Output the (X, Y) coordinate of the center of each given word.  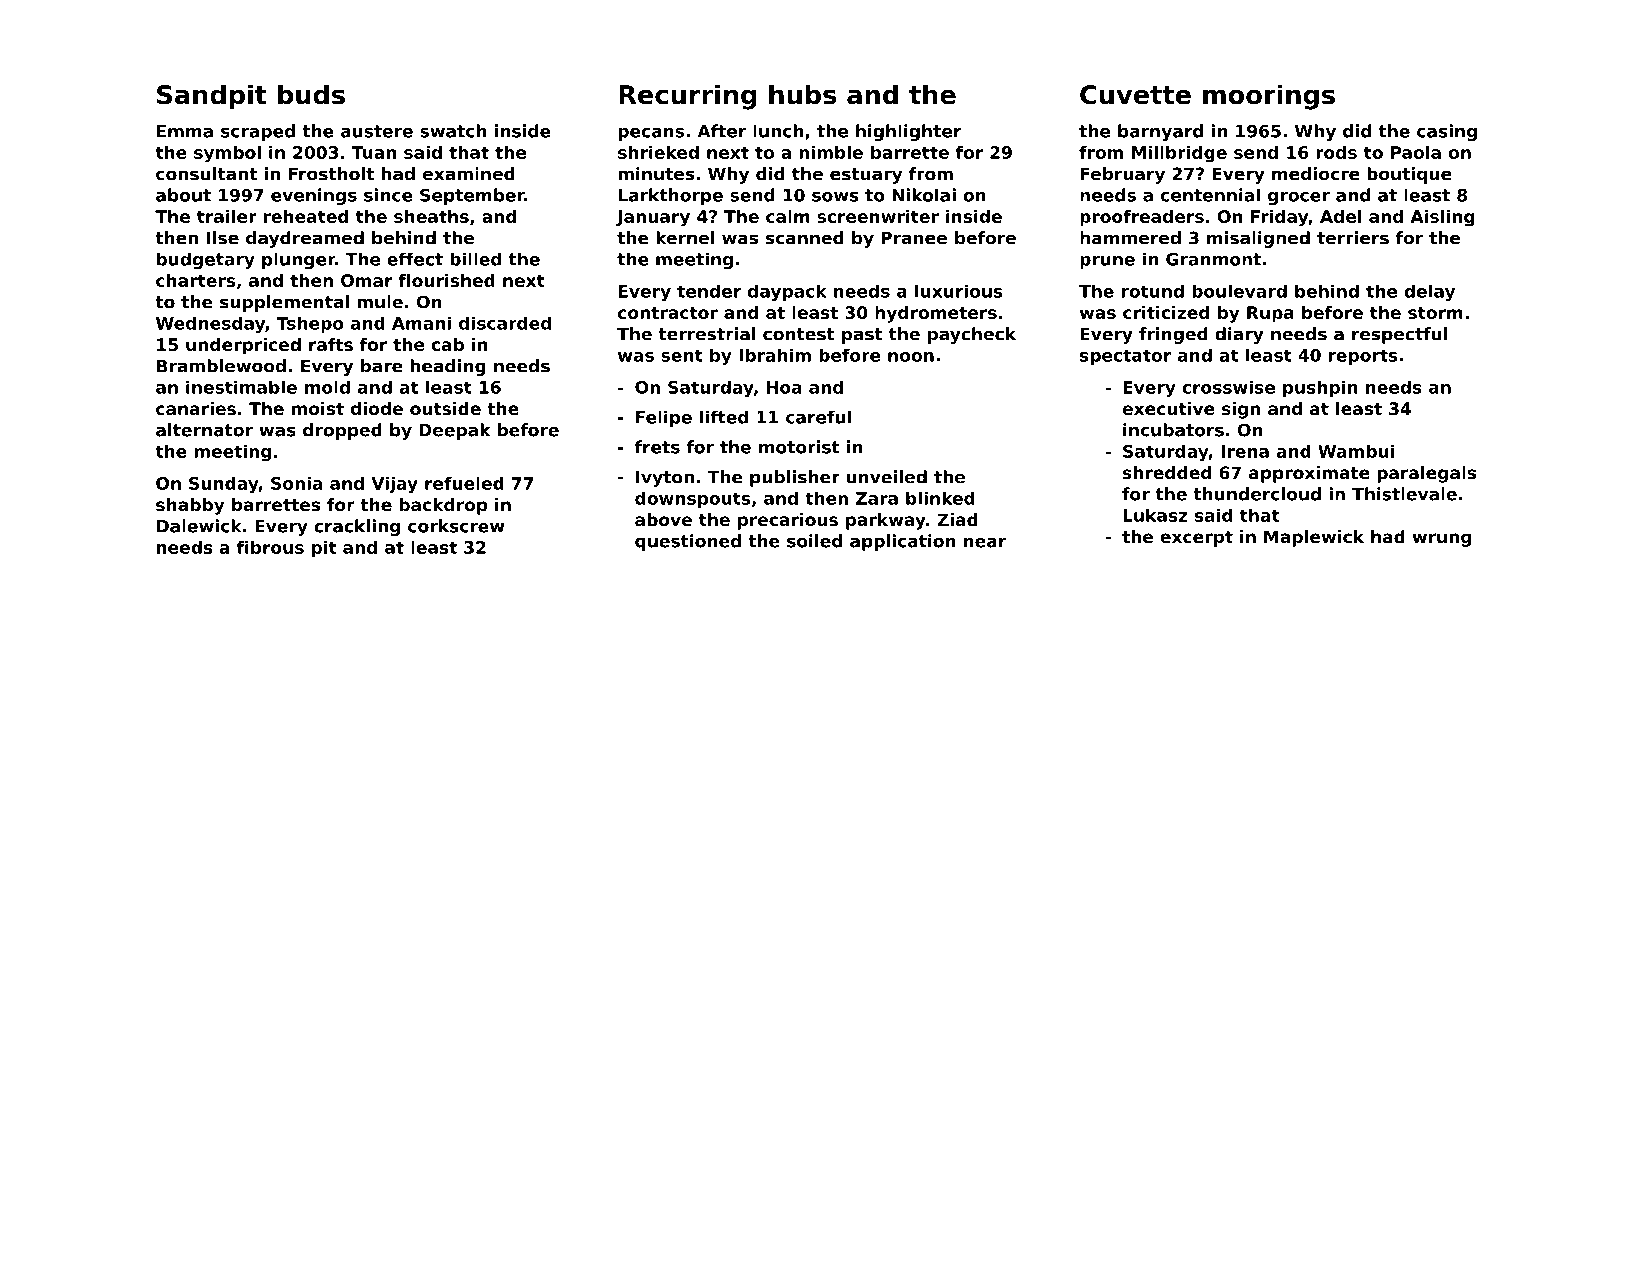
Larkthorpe (671, 196)
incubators (1173, 430)
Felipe (664, 418)
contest (799, 334)
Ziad (957, 519)
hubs (802, 94)
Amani (421, 323)
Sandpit (212, 97)
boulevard (1239, 291)
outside (445, 408)
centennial (1210, 195)
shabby (190, 506)
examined (469, 174)
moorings (1269, 97)
